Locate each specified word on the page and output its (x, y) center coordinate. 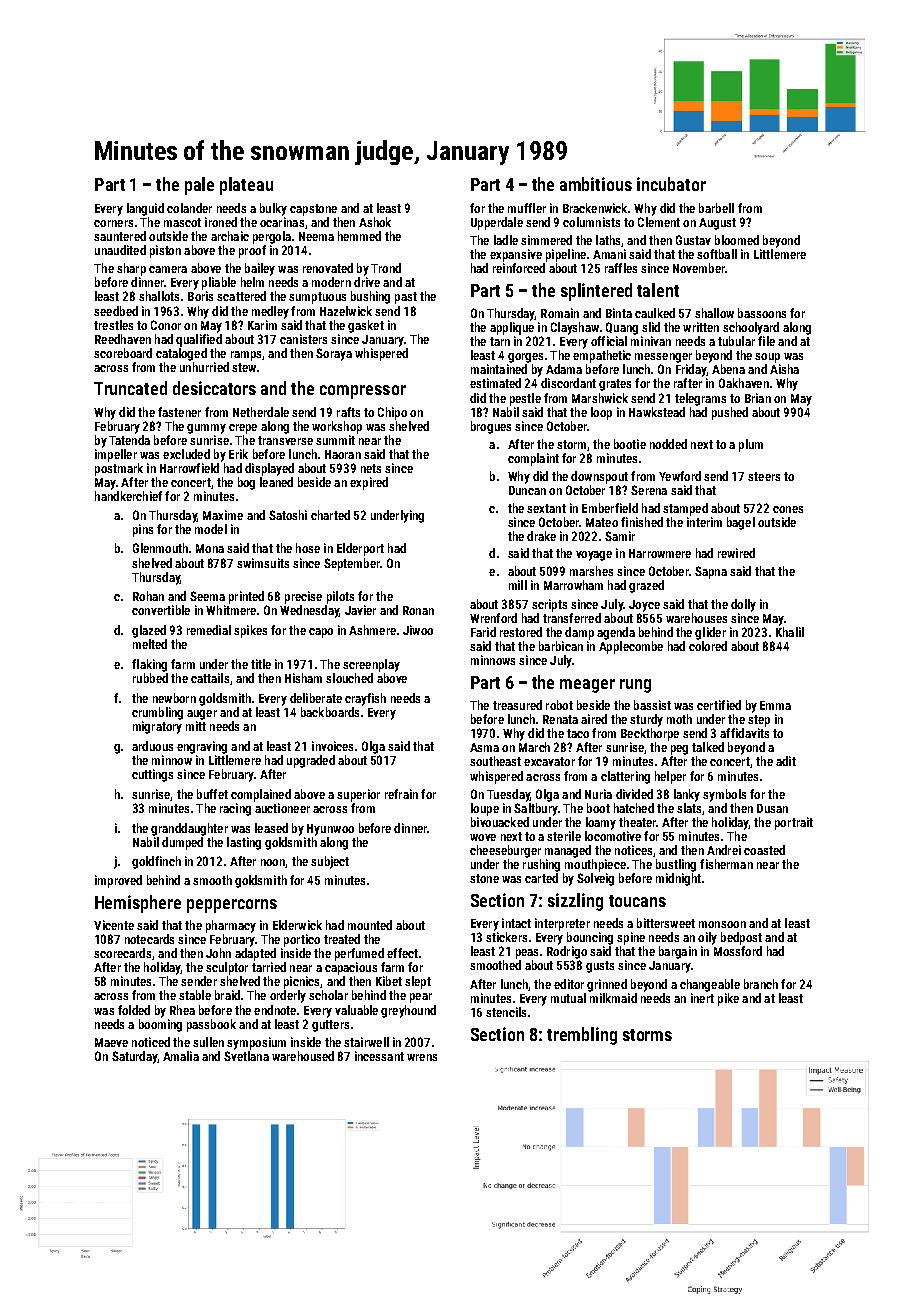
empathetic (602, 356)
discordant (568, 383)
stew (244, 367)
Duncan (527, 490)
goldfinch (156, 862)
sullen (208, 1042)
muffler (527, 208)
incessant (379, 1056)
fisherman (726, 864)
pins (143, 530)
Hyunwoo (330, 830)
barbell (716, 208)
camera (168, 269)
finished (642, 522)
